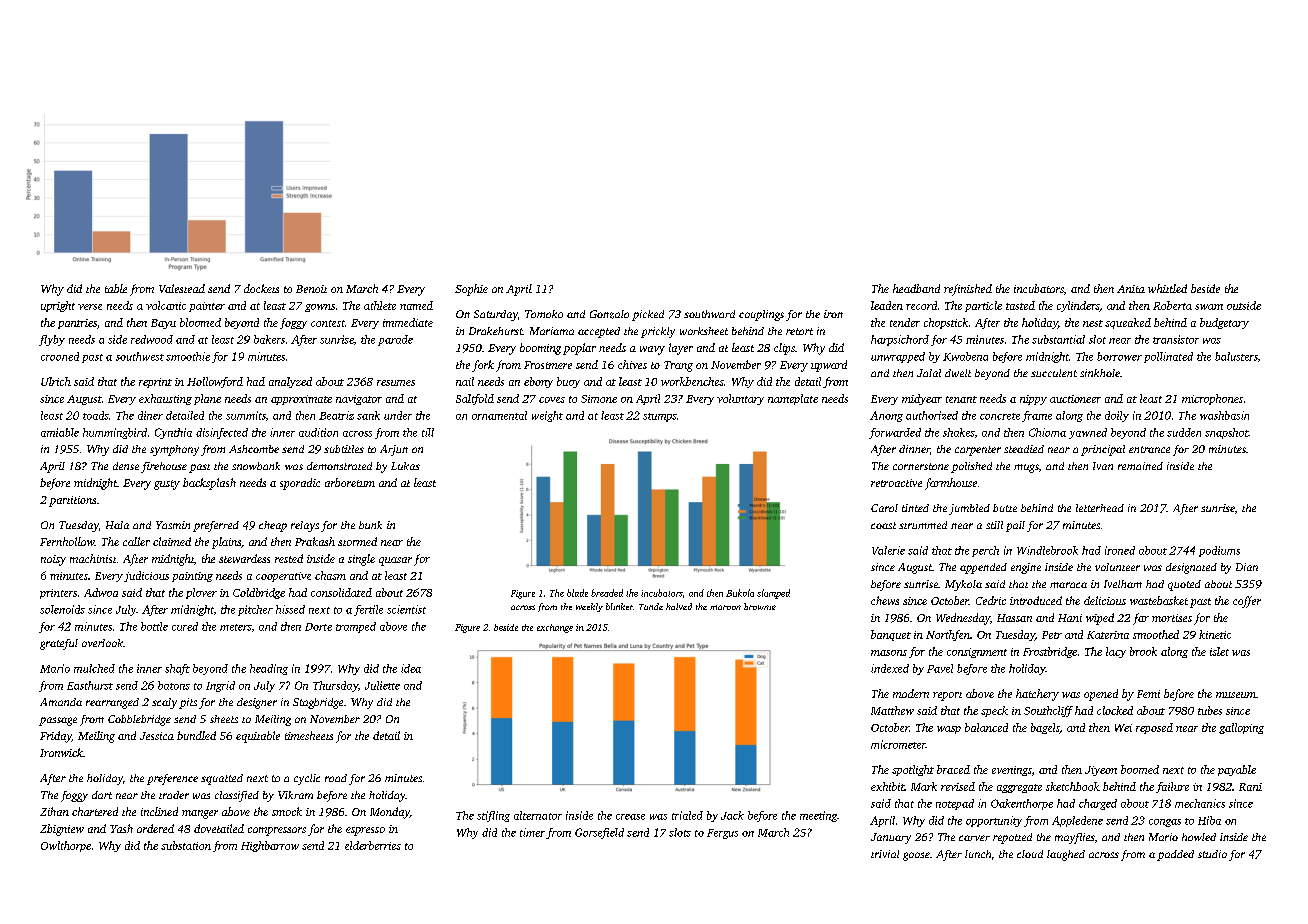 This image has height=924, width=1308. Describe the element at coordinates (102, 643) in the image. I see `overlook` at that location.
